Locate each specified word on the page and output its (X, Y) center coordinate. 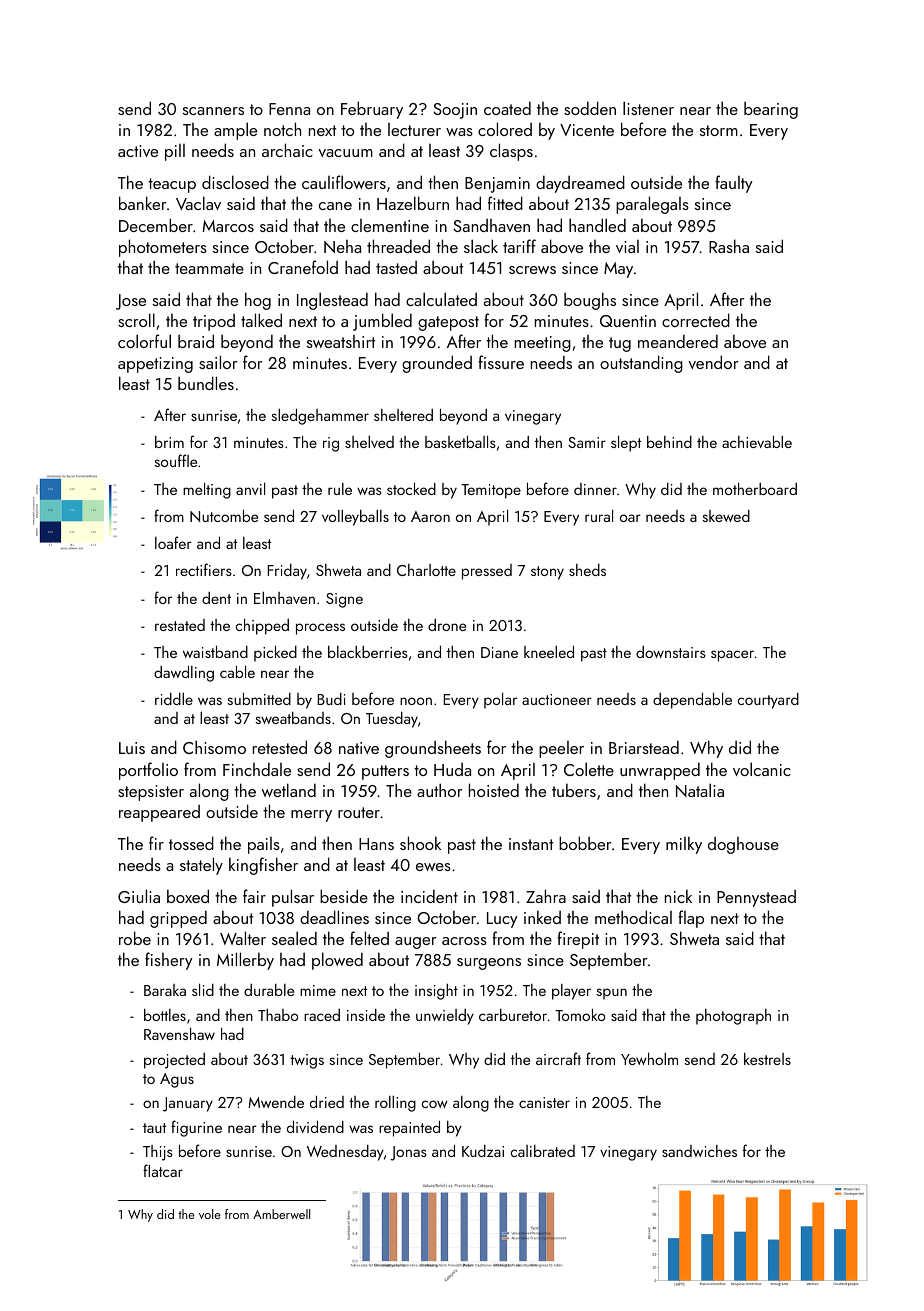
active (138, 151)
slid (203, 989)
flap (691, 919)
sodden (590, 108)
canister (544, 1102)
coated (507, 108)
